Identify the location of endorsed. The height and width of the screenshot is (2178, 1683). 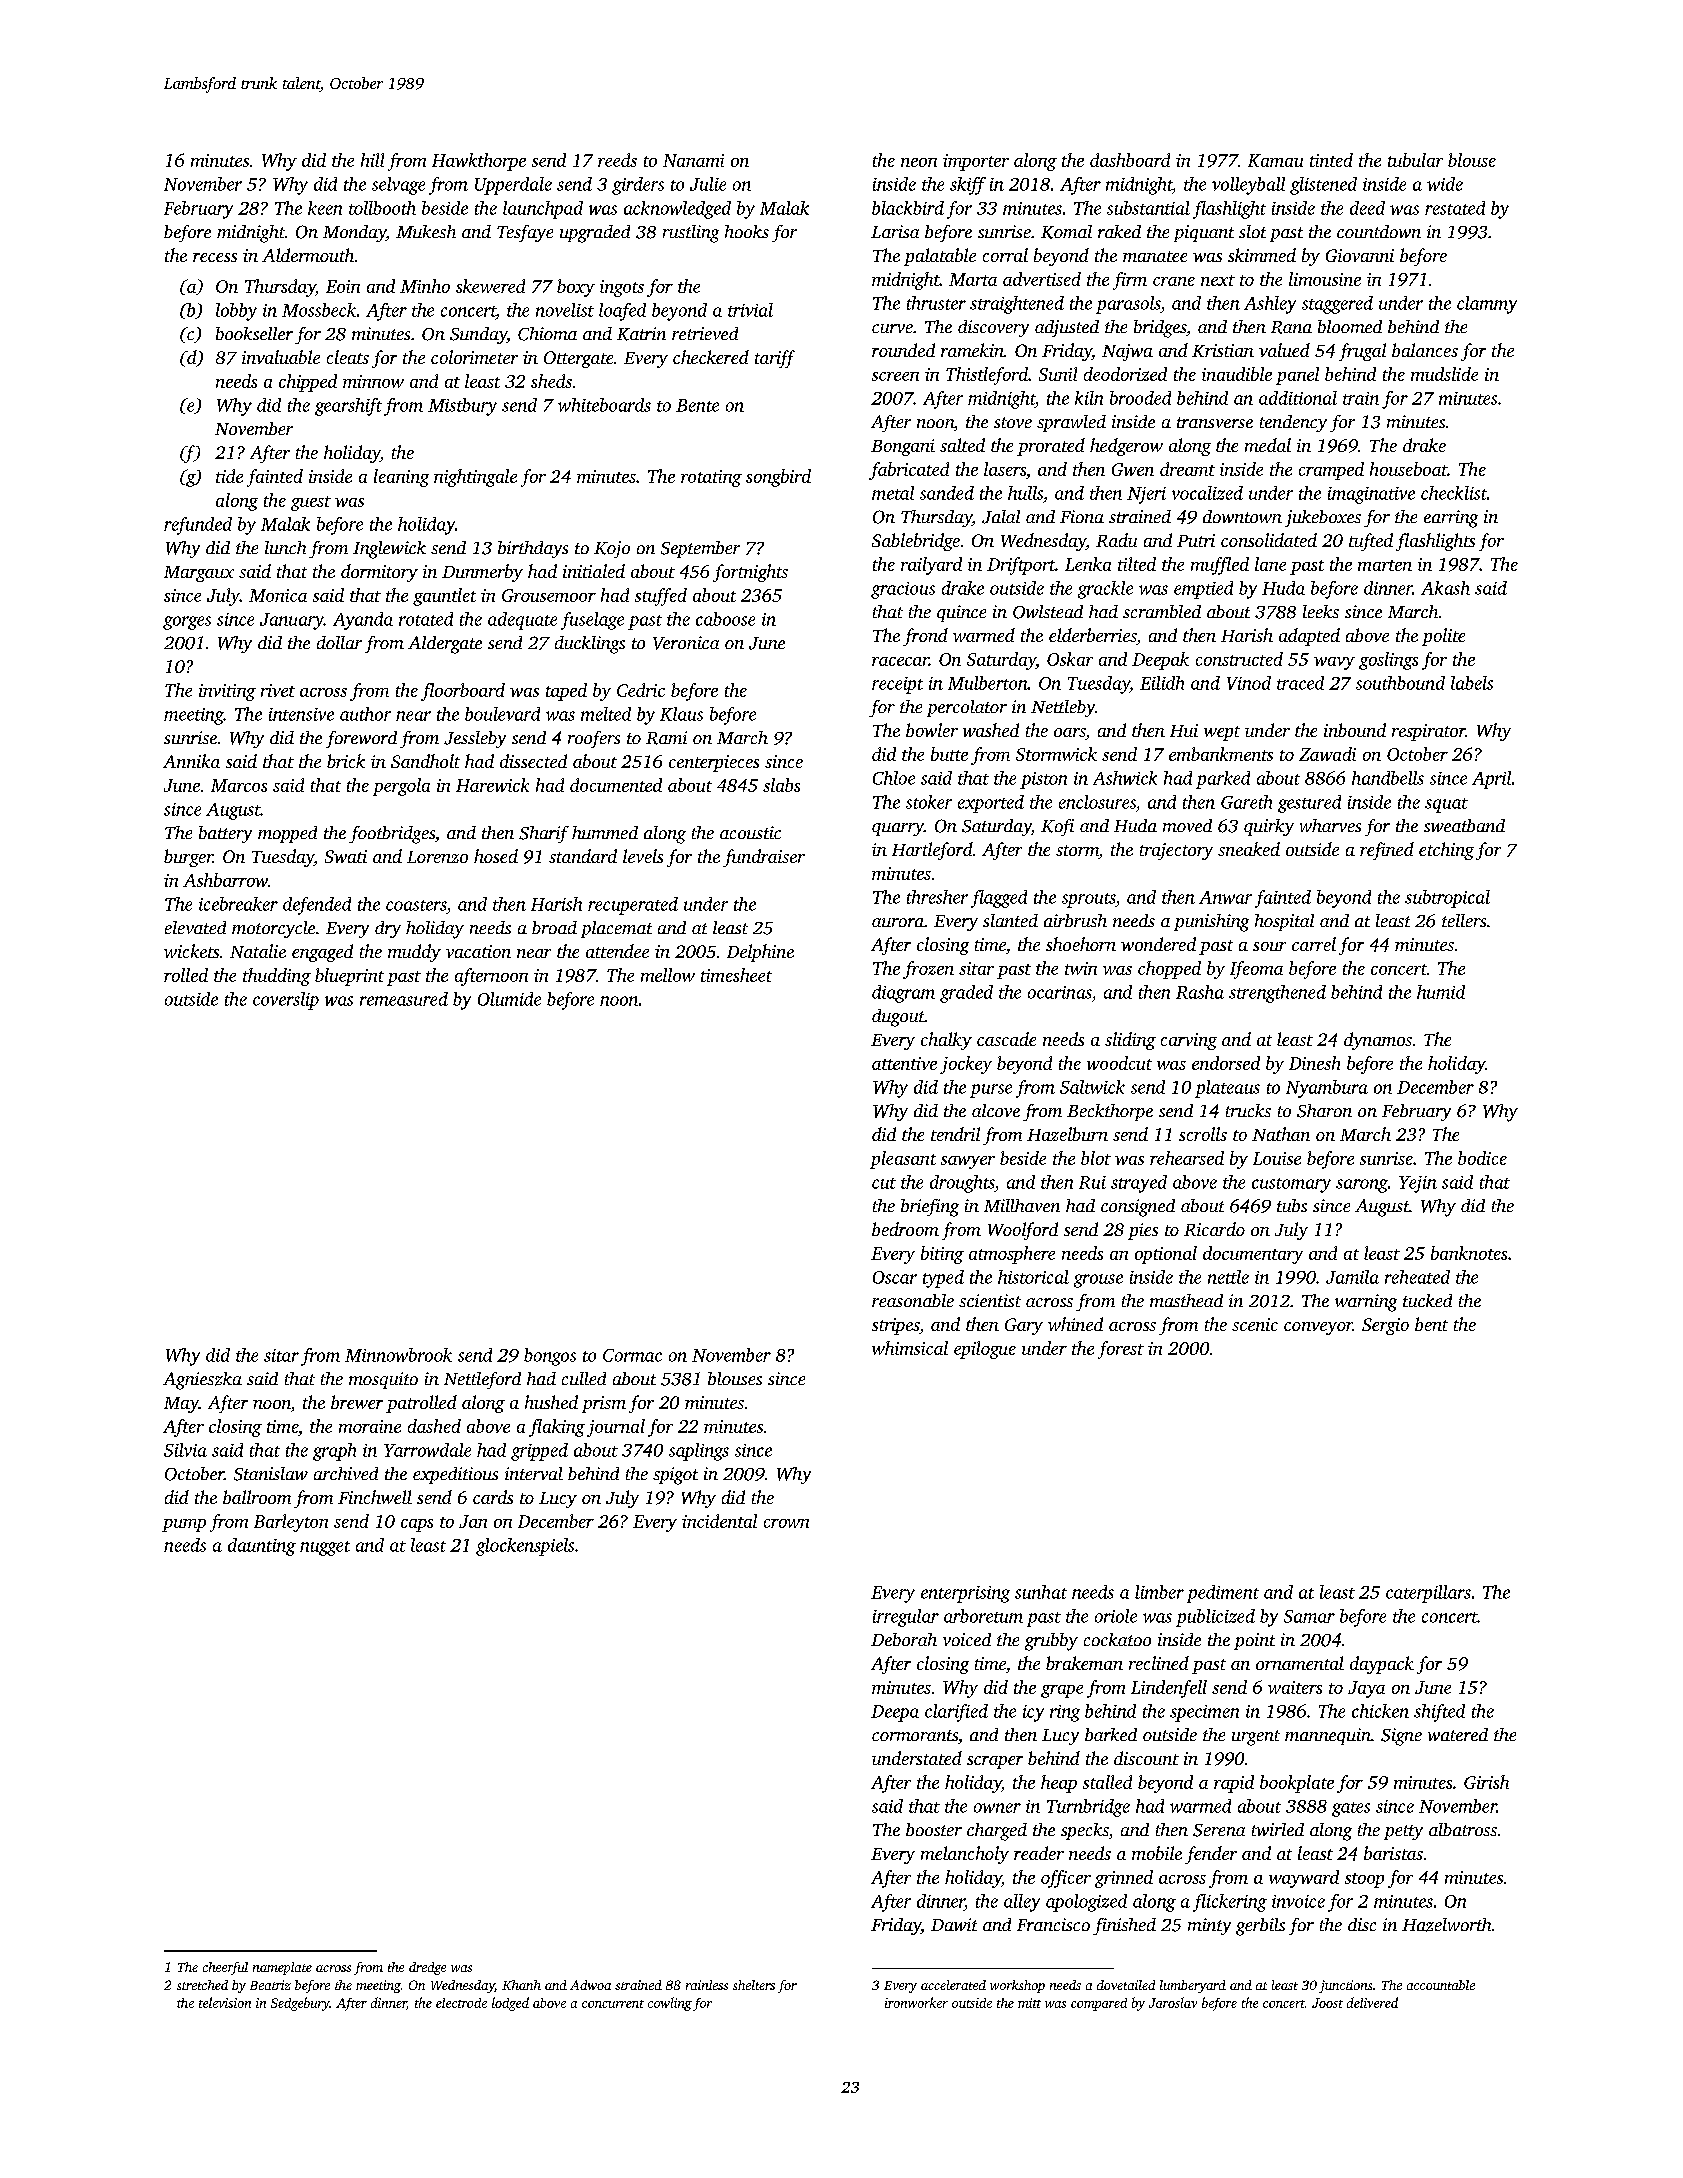
(1226, 1063).
